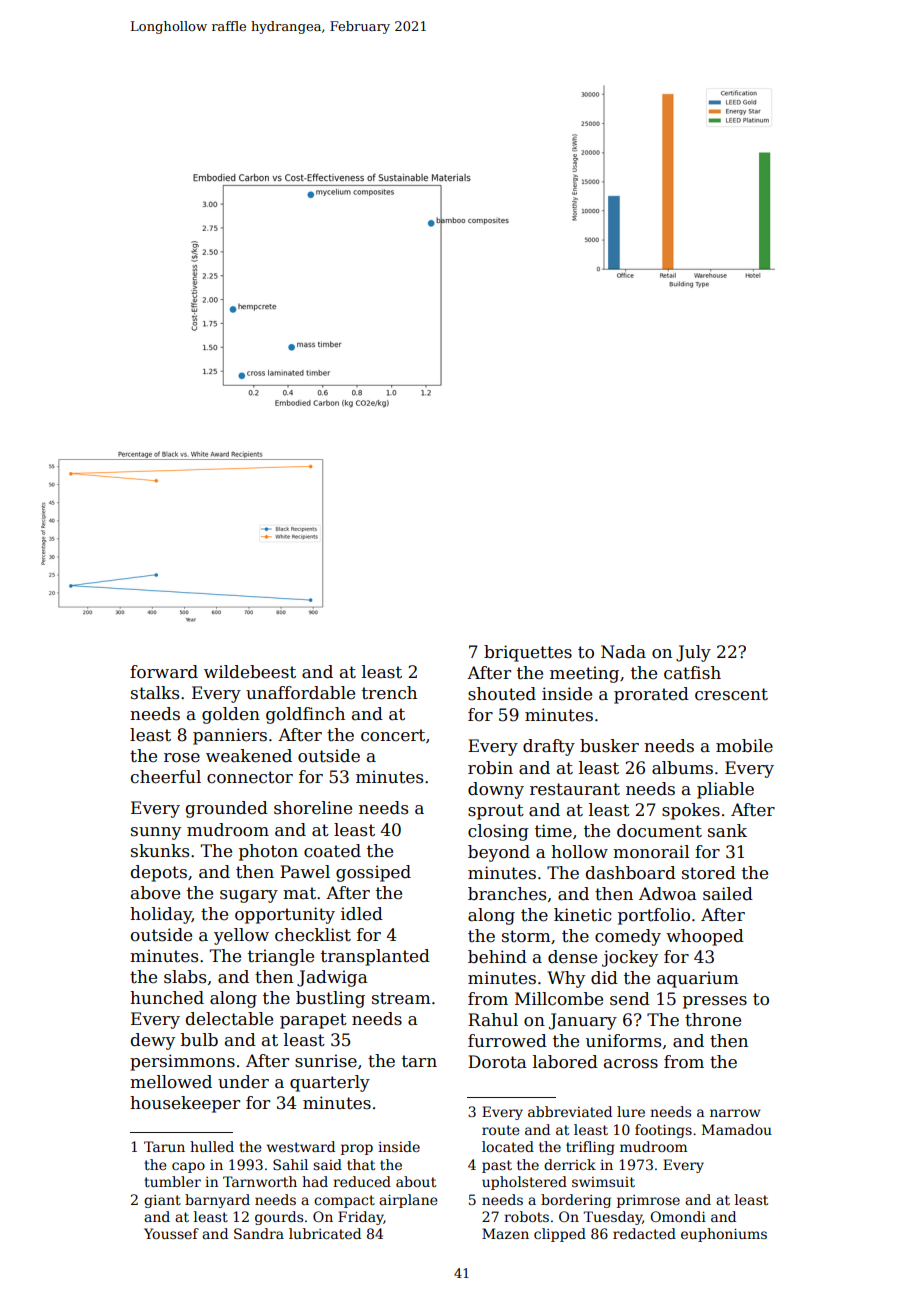 The width and height of the image is (908, 1316). I want to click on trench, so click(389, 693).
